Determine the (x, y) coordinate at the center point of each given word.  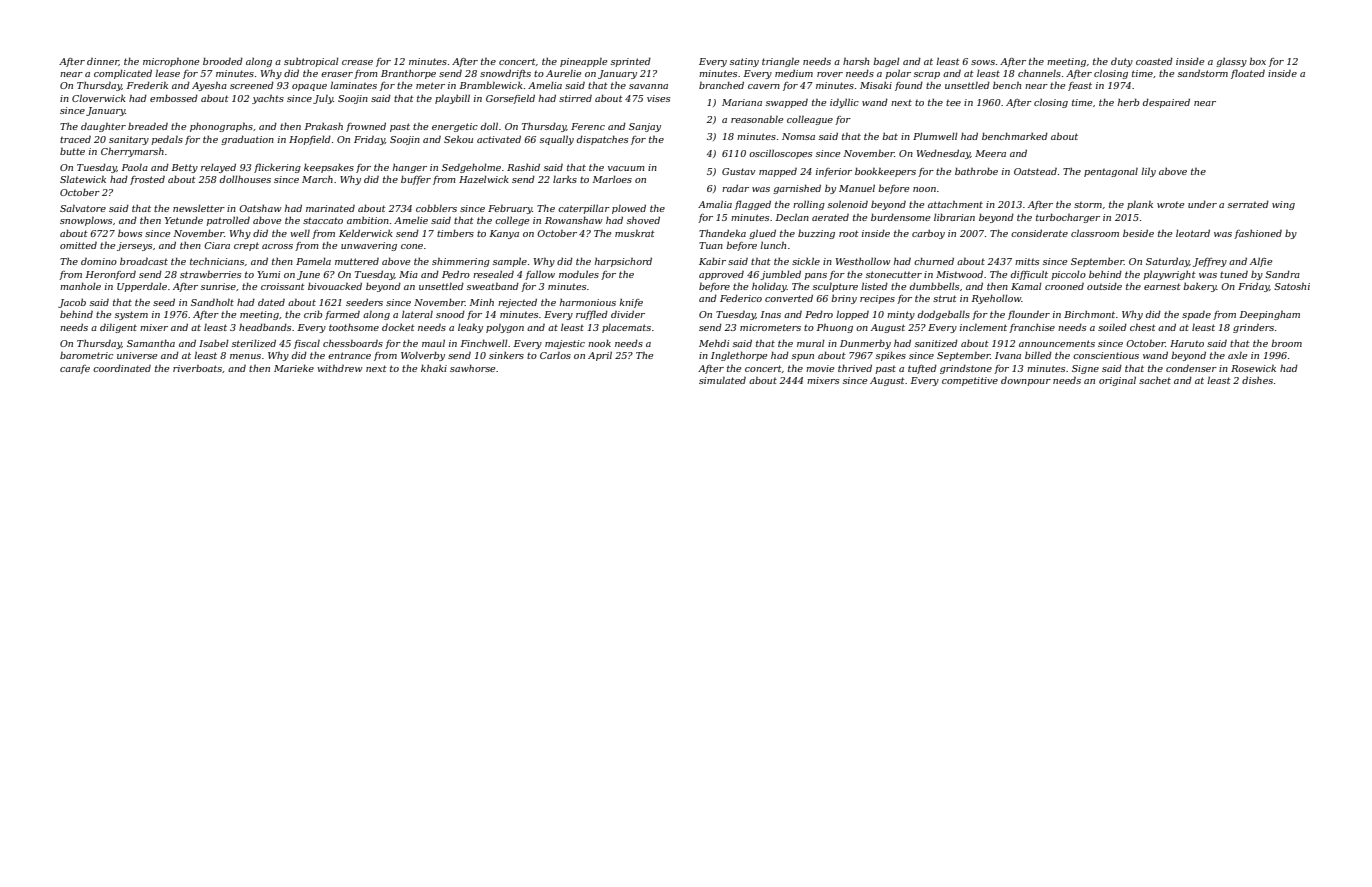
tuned (1234, 274)
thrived (855, 368)
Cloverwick (99, 98)
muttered (357, 261)
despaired (1166, 103)
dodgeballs (944, 315)
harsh (856, 61)
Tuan (711, 245)
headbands (265, 327)
